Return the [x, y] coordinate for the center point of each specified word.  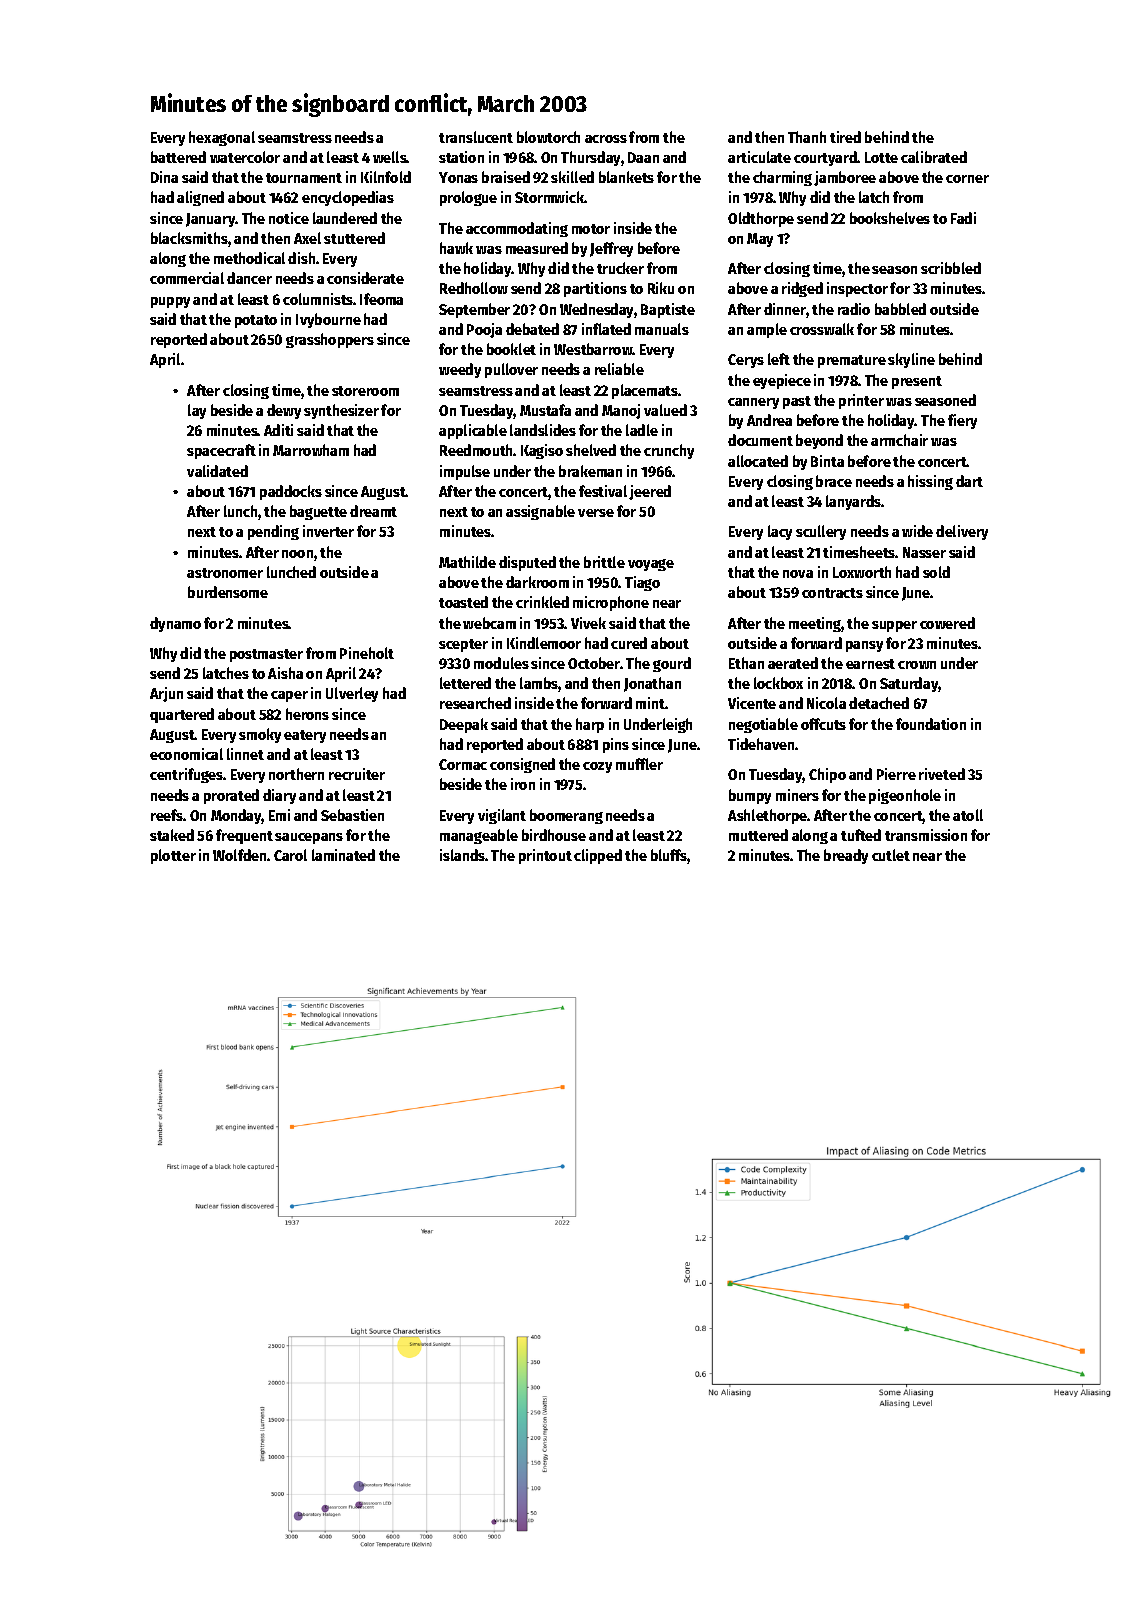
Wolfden [239, 855]
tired [845, 137]
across [606, 139]
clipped [598, 856]
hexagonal [222, 138]
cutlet [891, 855]
